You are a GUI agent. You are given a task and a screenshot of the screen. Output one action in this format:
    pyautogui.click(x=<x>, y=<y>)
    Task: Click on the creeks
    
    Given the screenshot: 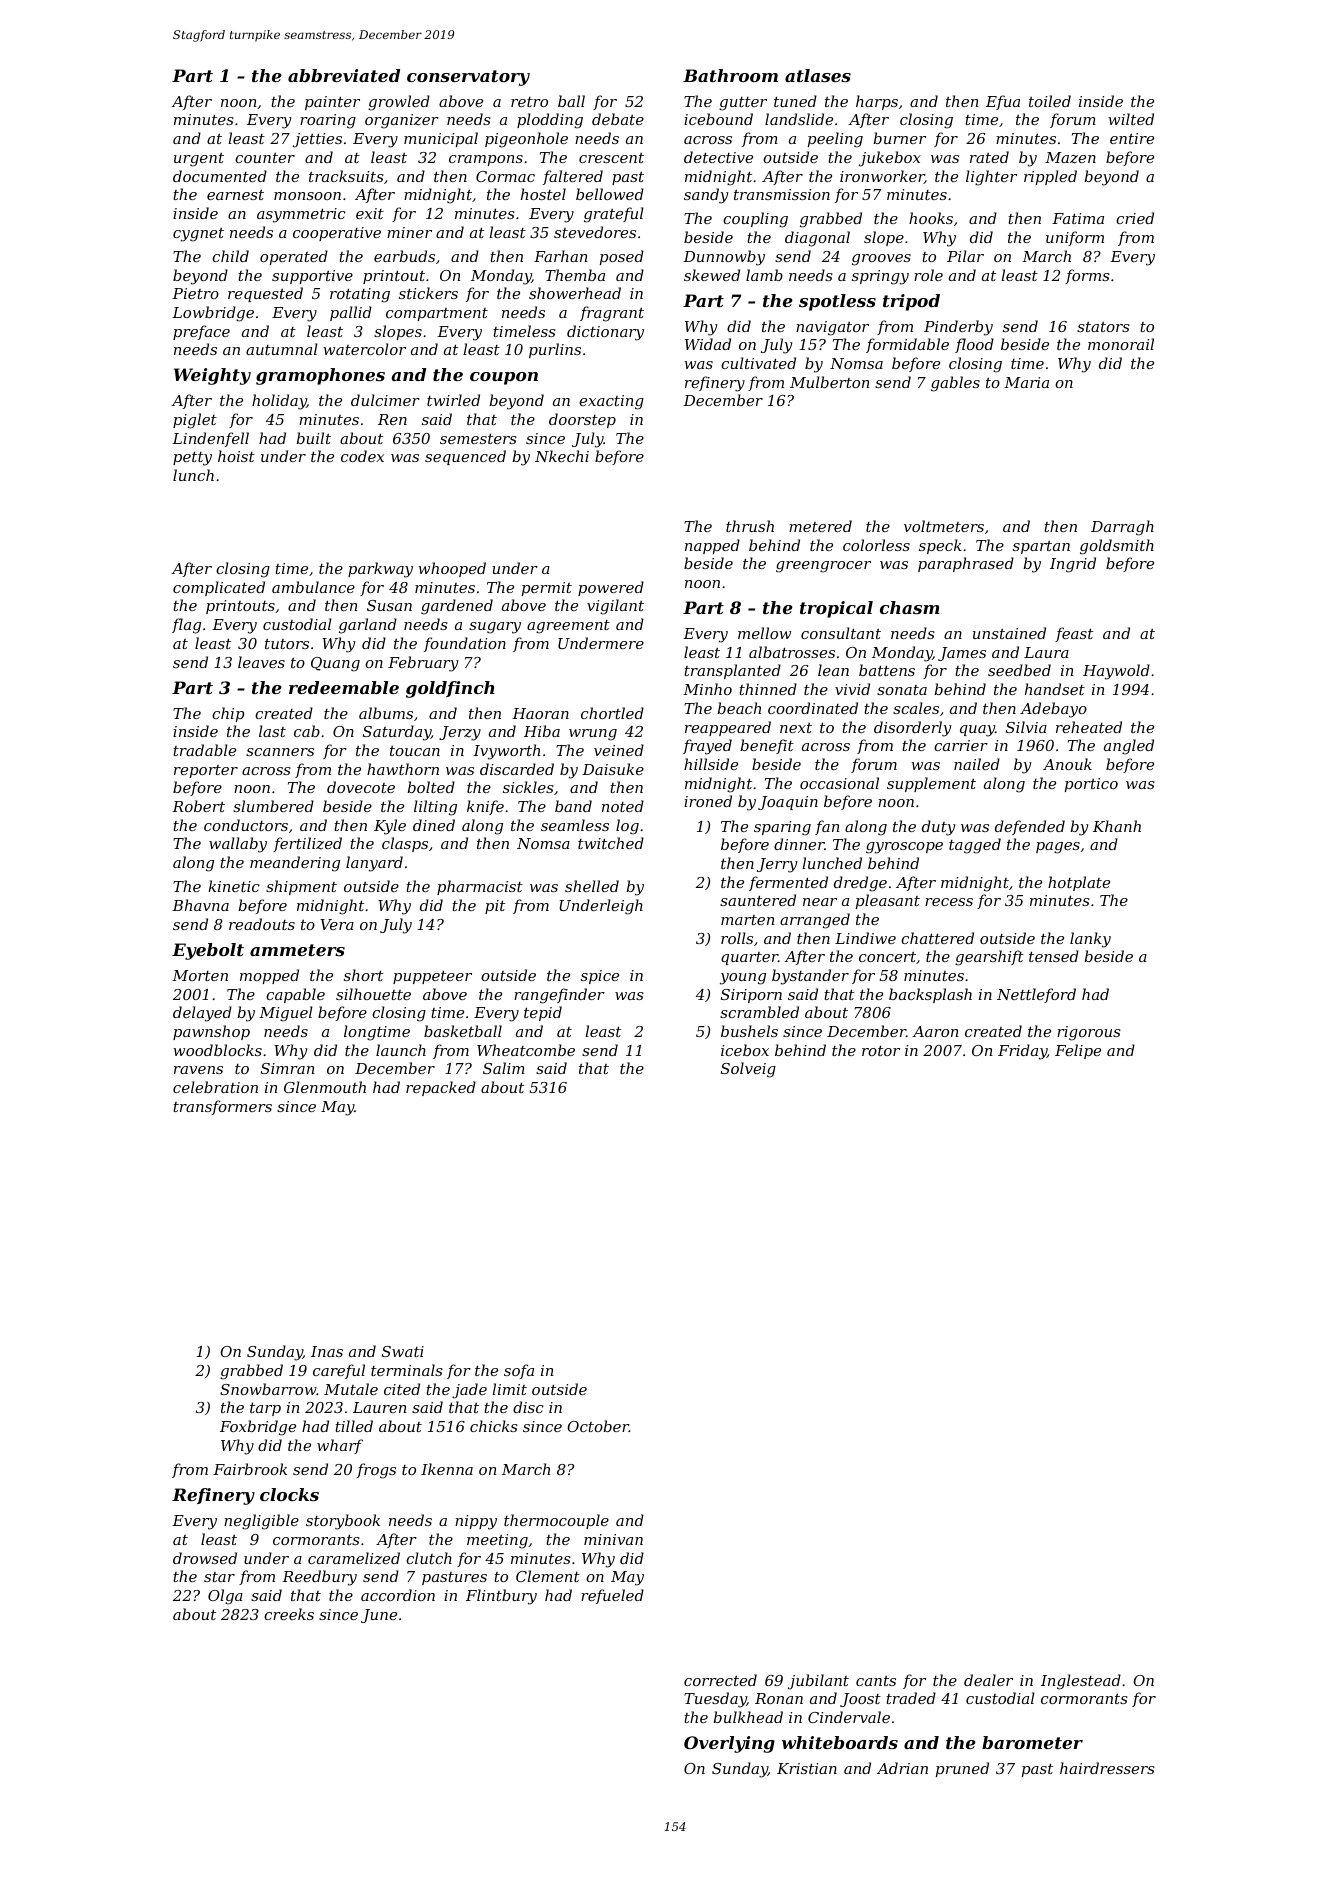 What is the action you would take?
    pyautogui.click(x=289, y=1614)
